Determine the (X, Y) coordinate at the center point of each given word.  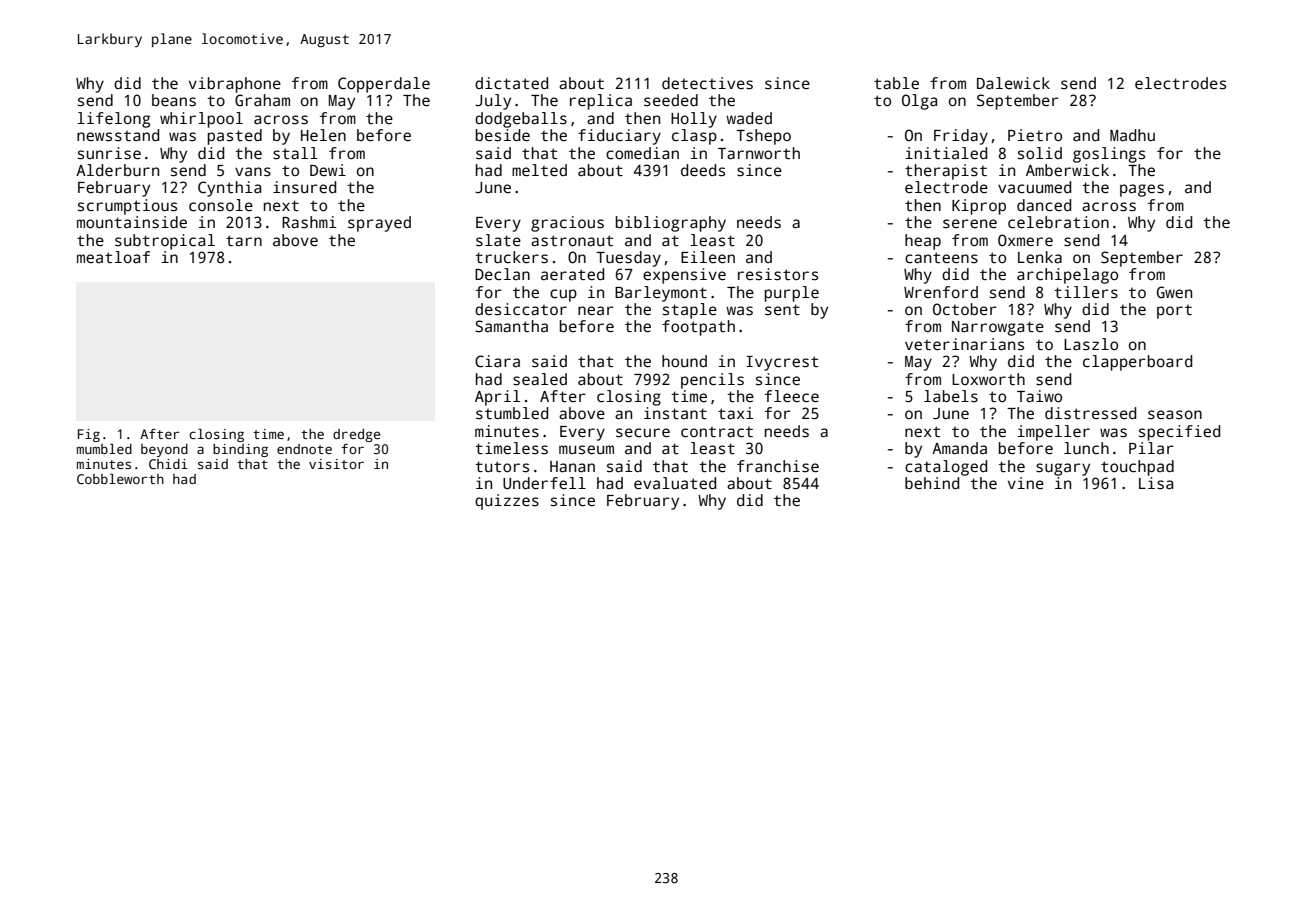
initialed (946, 153)
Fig (89, 435)
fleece (792, 396)
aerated (572, 274)
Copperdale (384, 85)
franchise (778, 466)
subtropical (165, 242)
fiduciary (619, 137)
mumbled (104, 448)
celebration (1058, 222)
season (1175, 415)
